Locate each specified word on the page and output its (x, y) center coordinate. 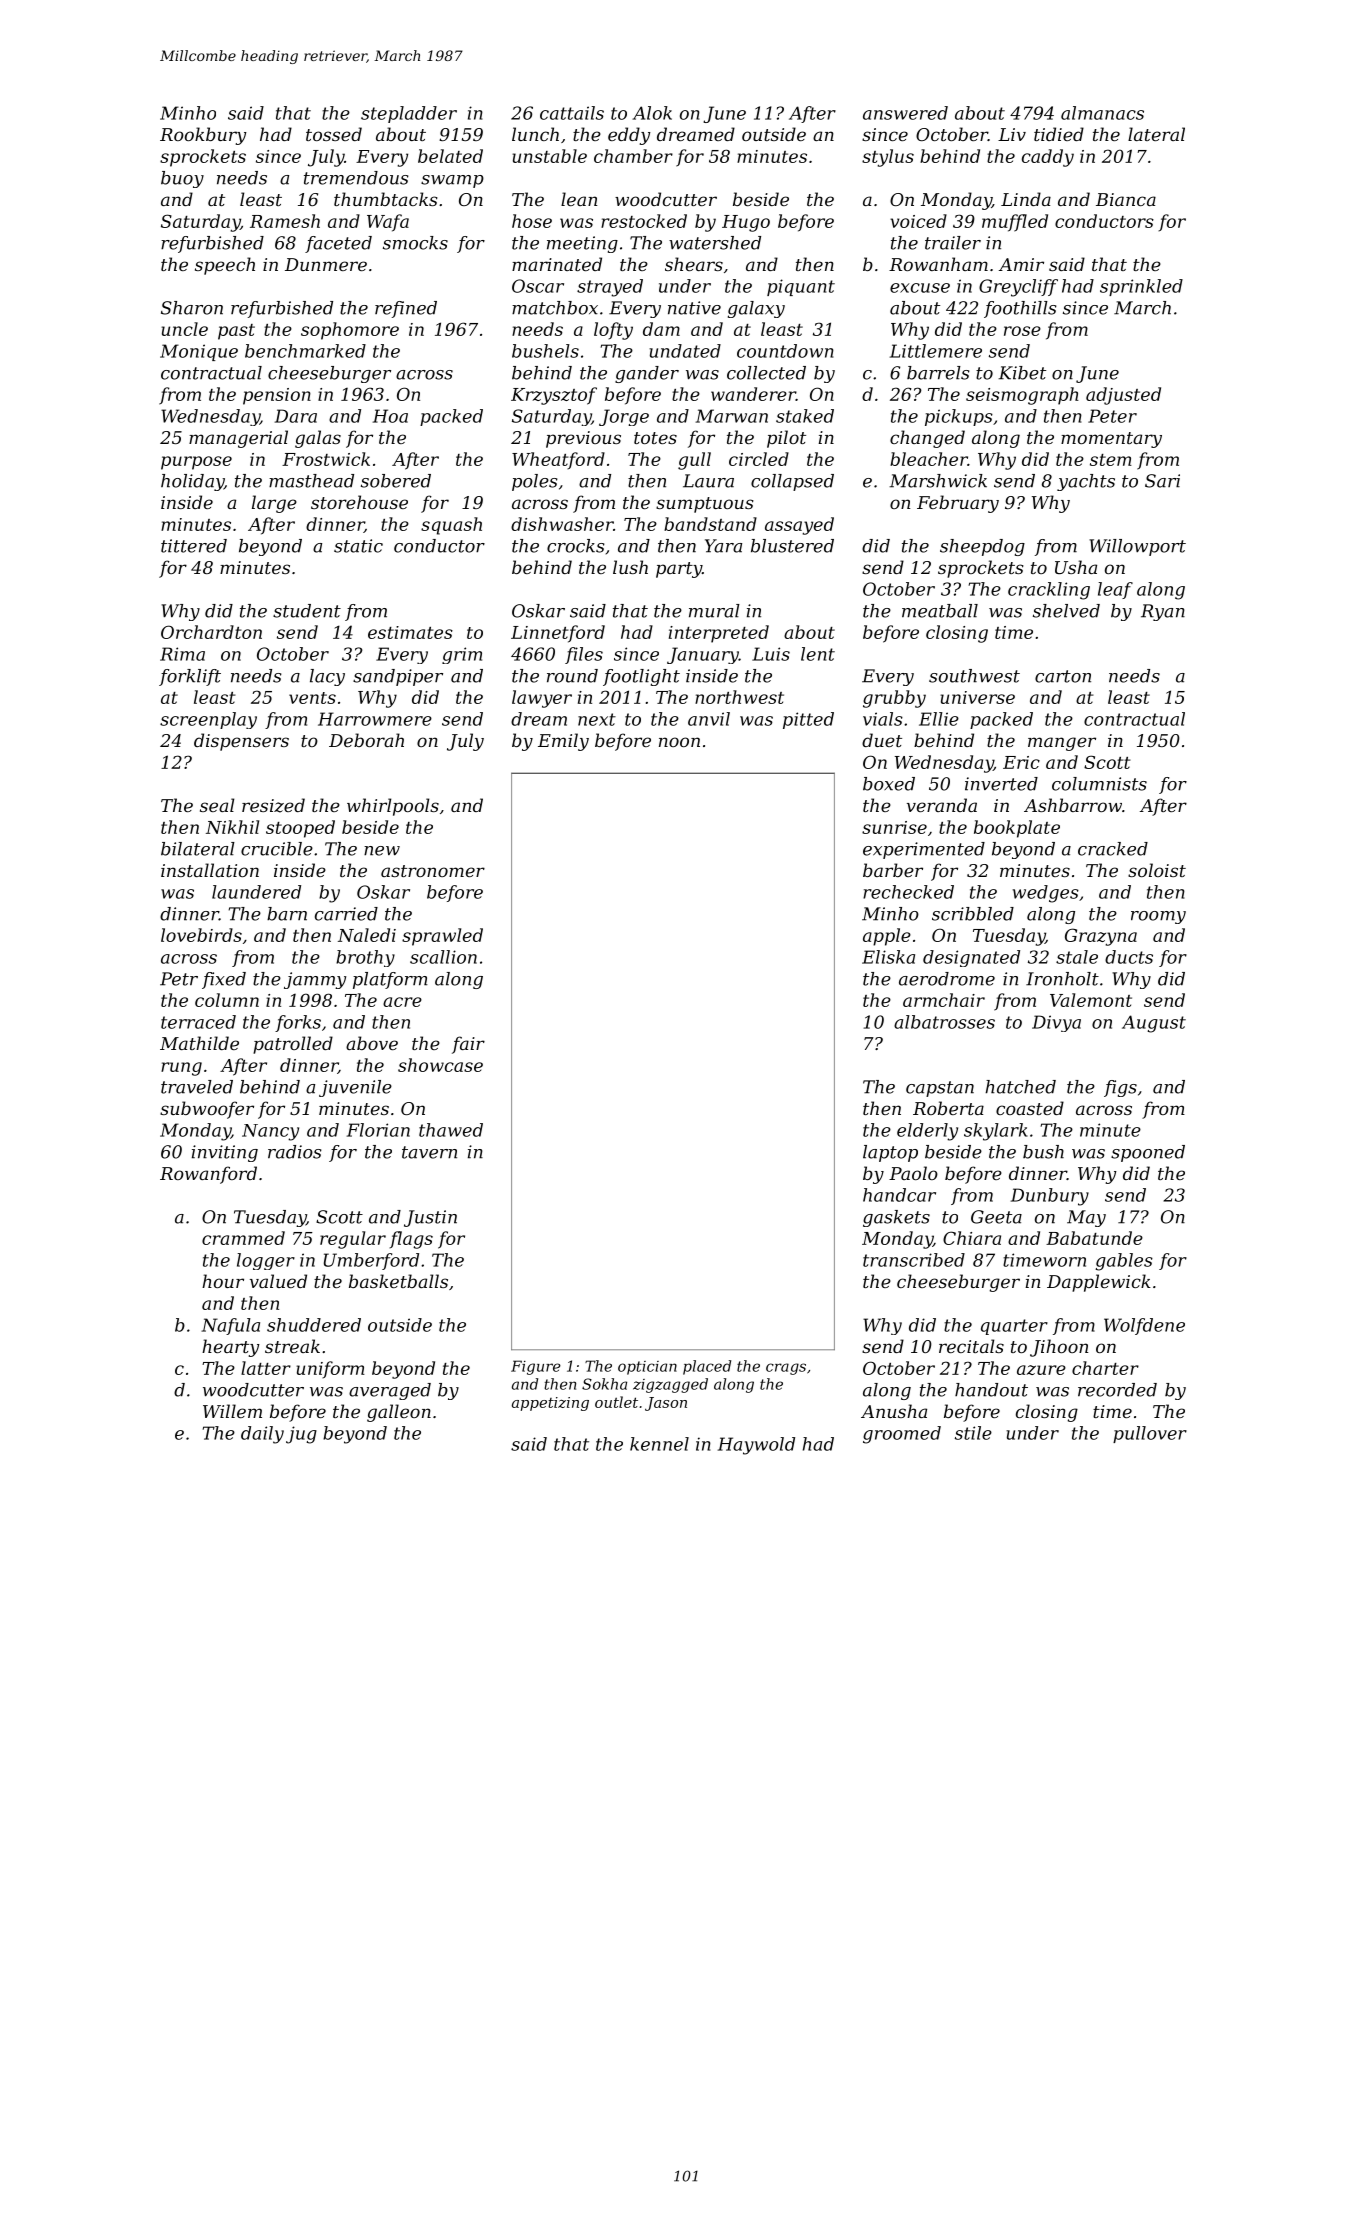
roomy (1158, 917)
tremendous (356, 178)
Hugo (746, 223)
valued (278, 1281)
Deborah (366, 740)
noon (679, 742)
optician (647, 1368)
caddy (1048, 158)
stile (973, 1433)
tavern (429, 1152)
